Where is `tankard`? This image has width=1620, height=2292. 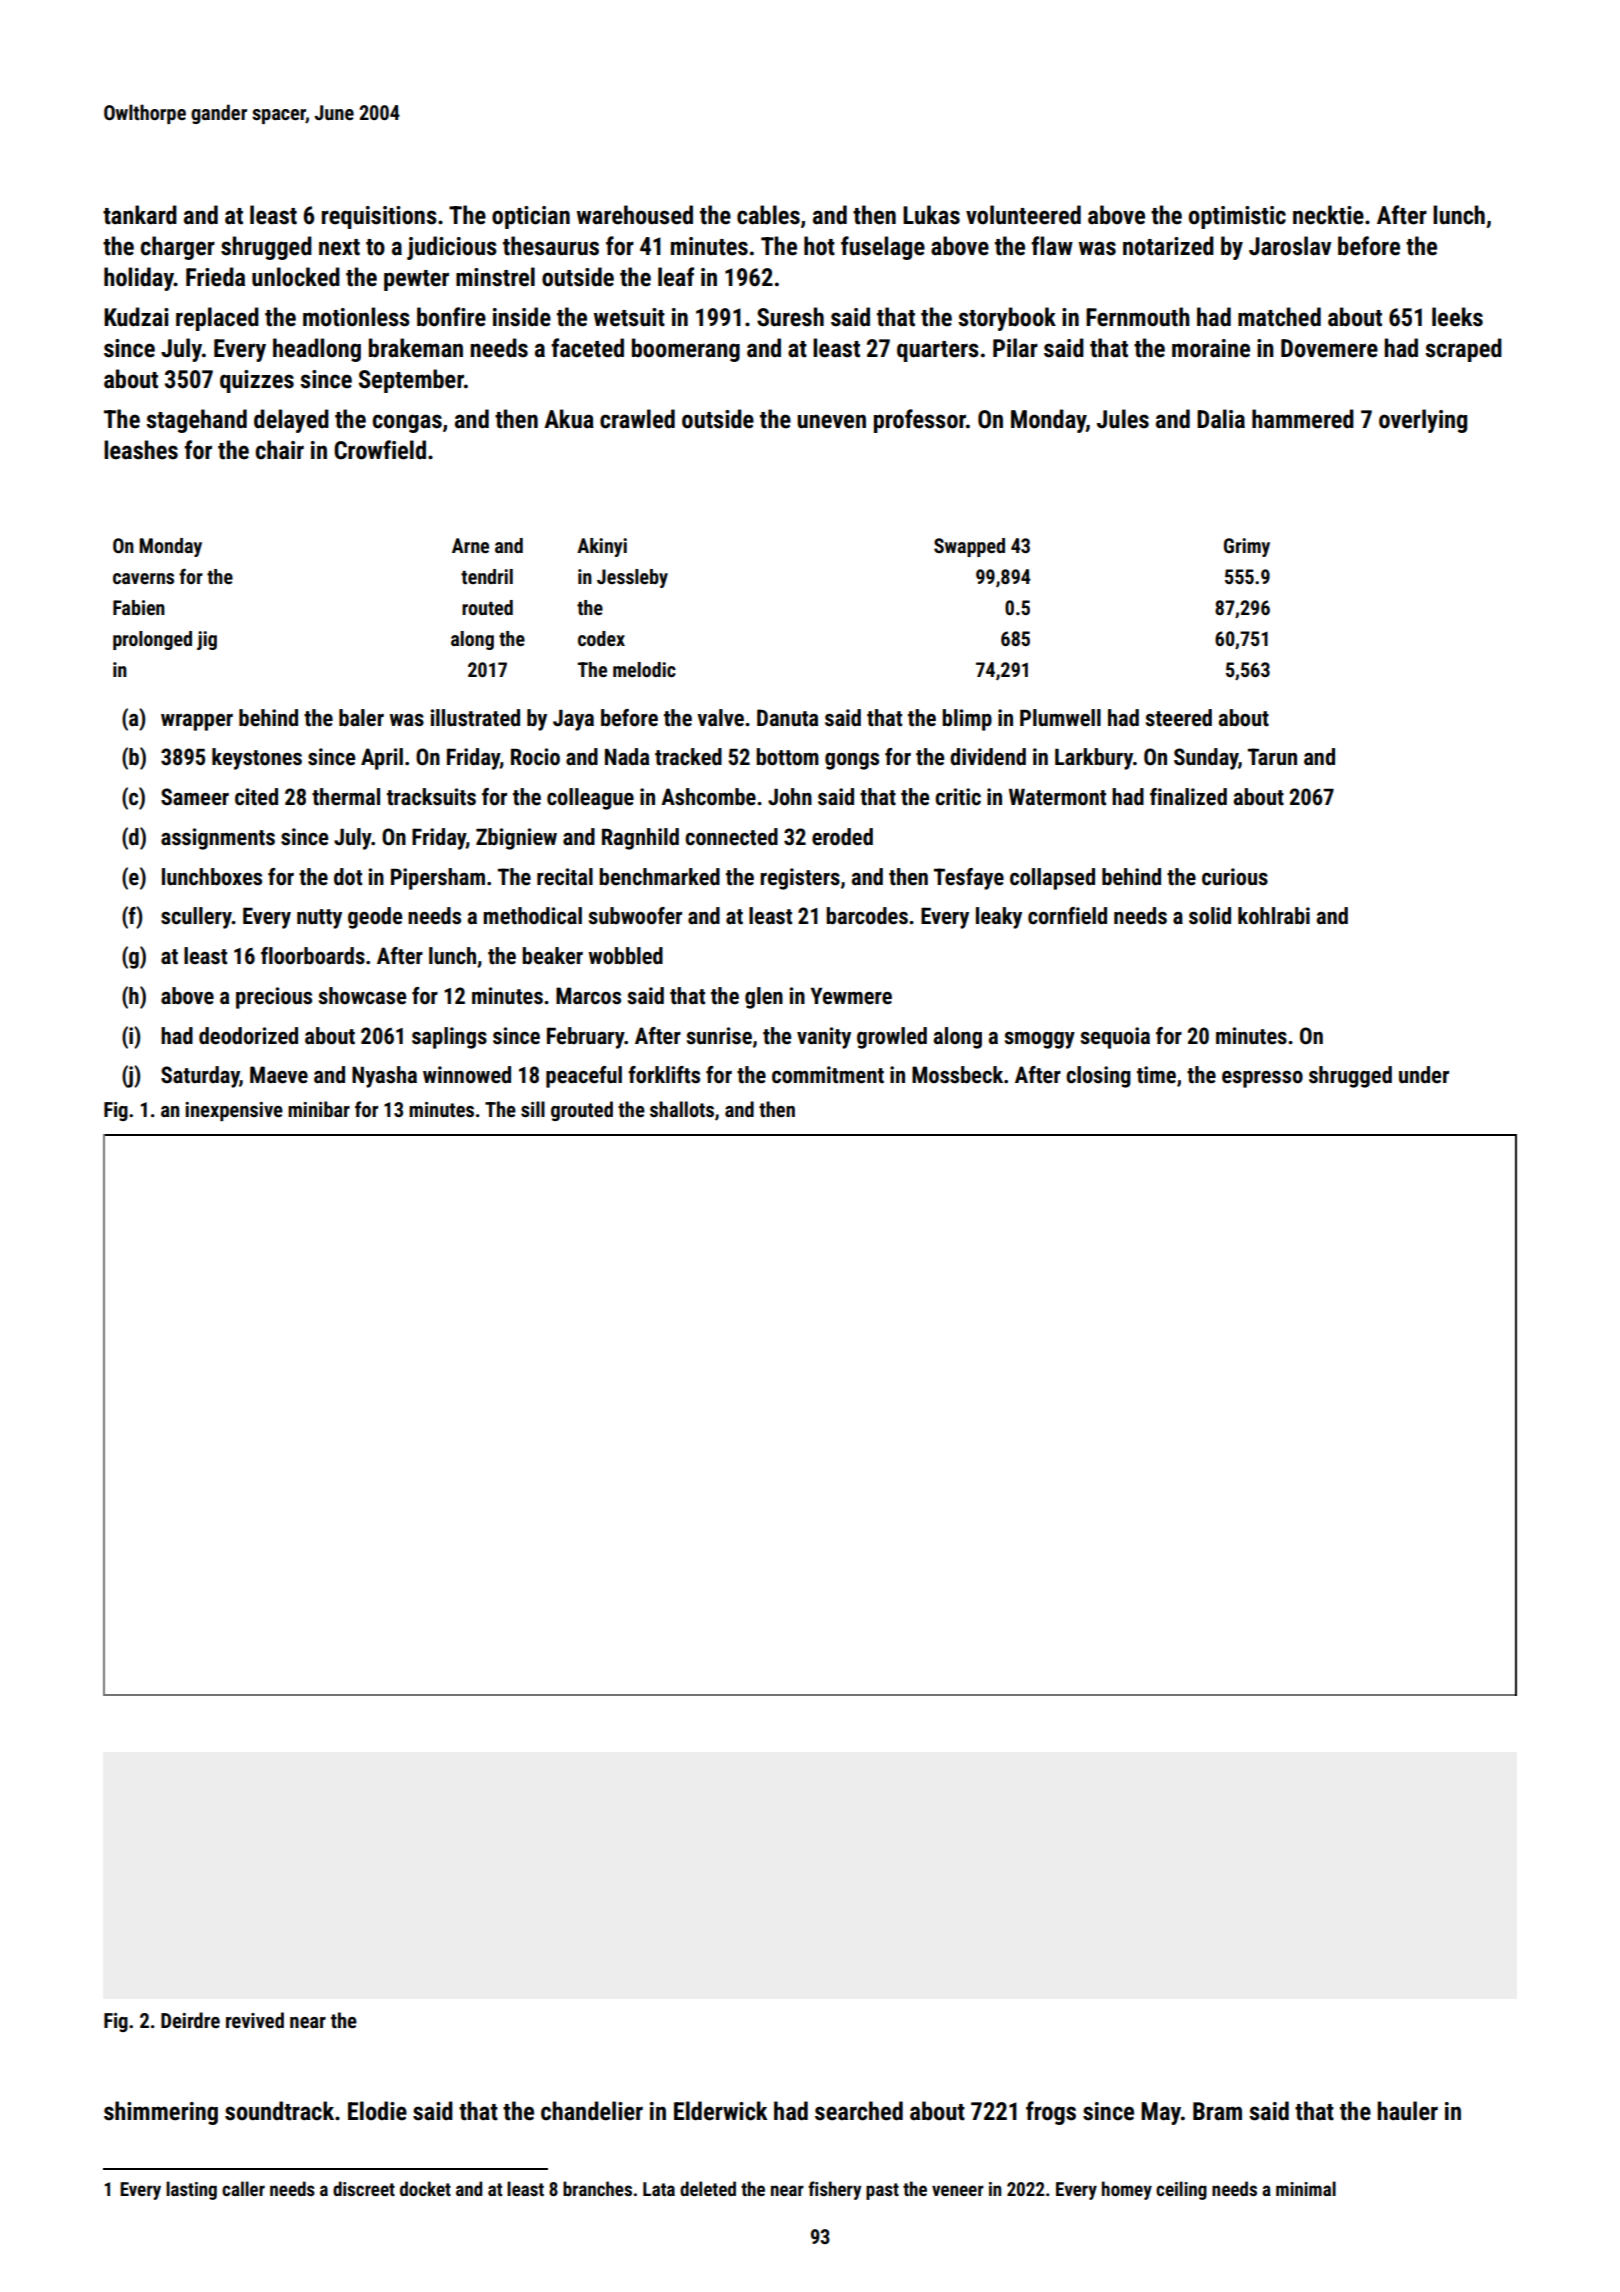
tankard is located at coordinates (140, 215).
